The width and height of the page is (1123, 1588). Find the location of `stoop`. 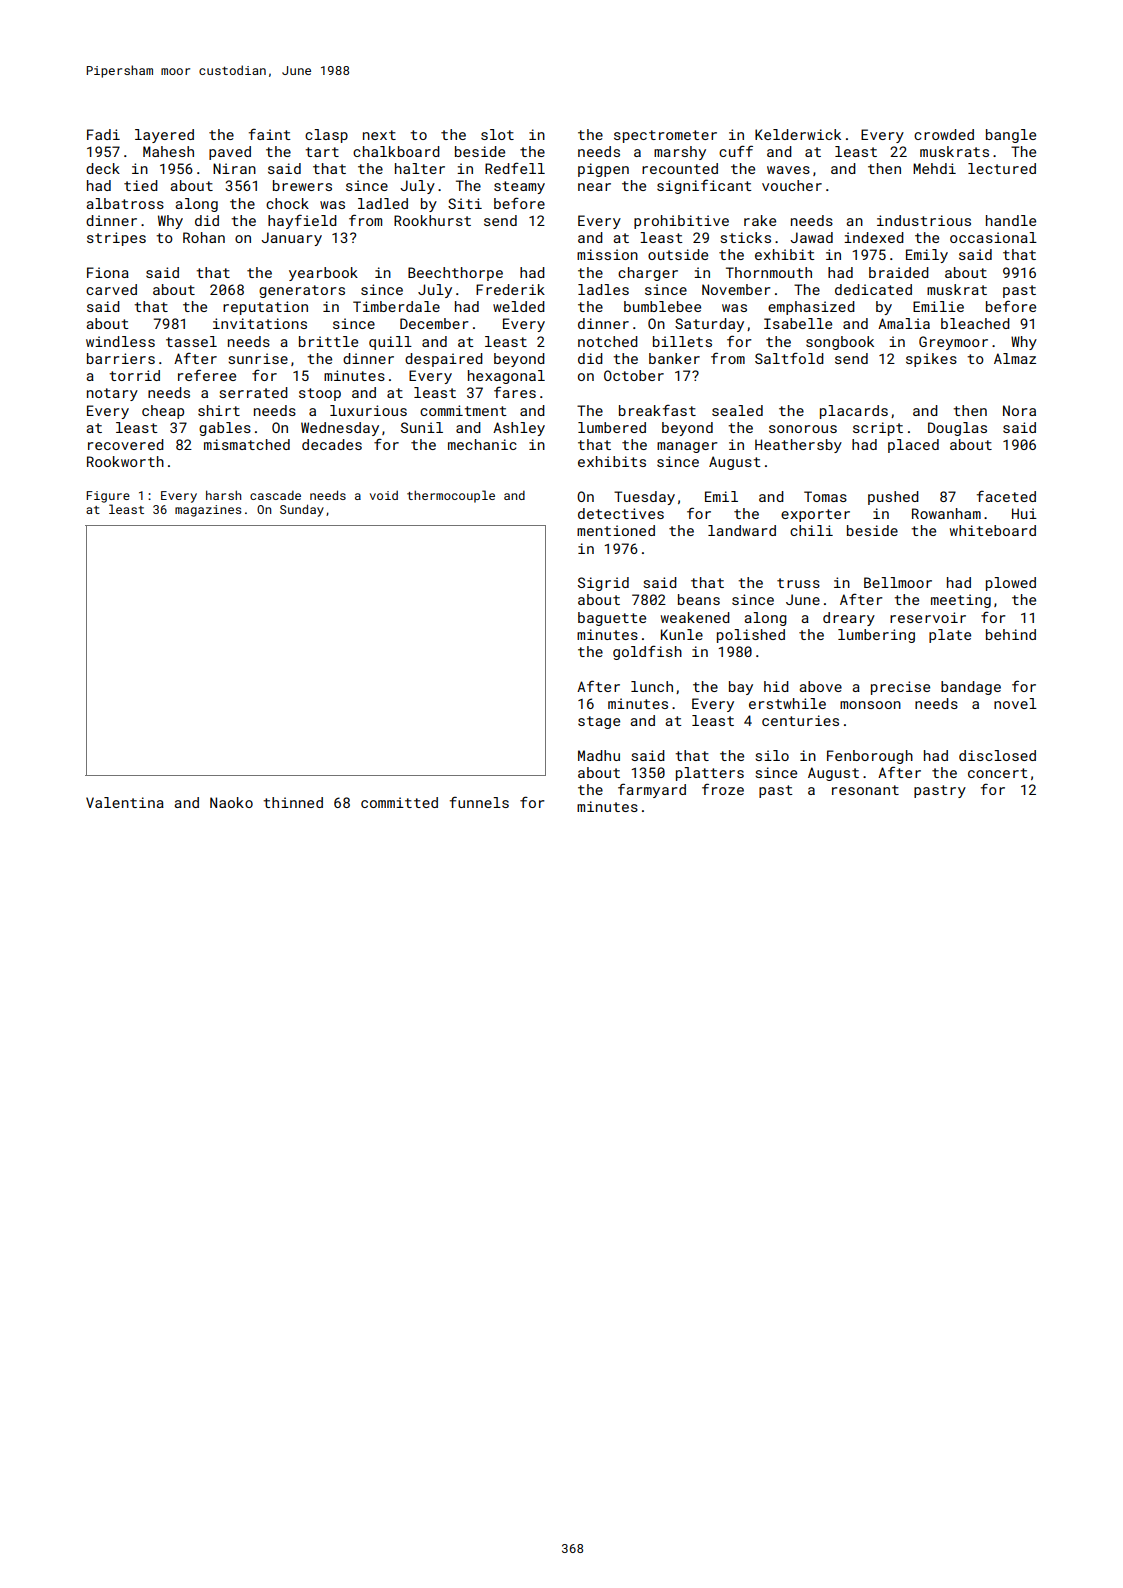

stoop is located at coordinates (320, 394).
